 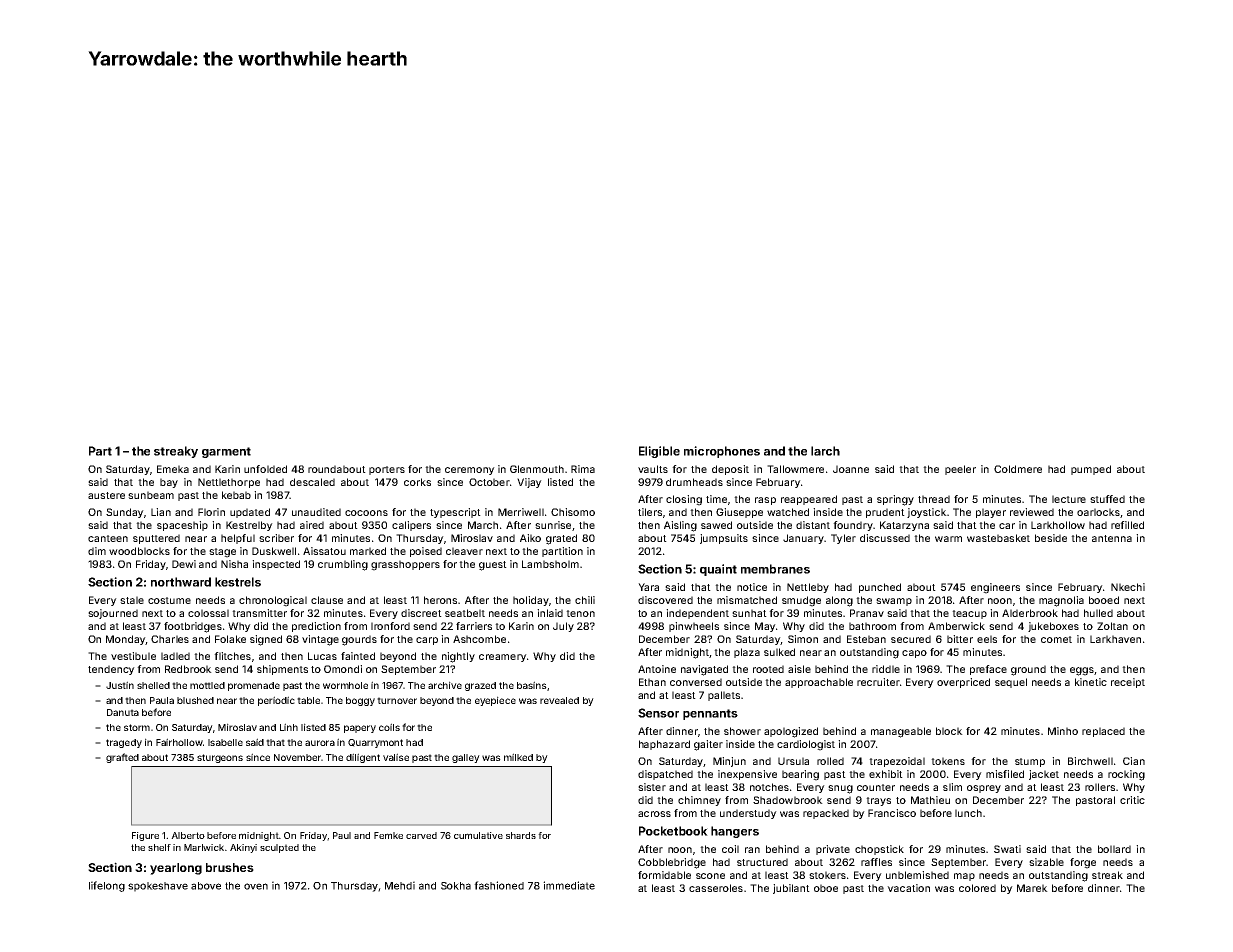 I want to click on refilled, so click(x=1127, y=525).
